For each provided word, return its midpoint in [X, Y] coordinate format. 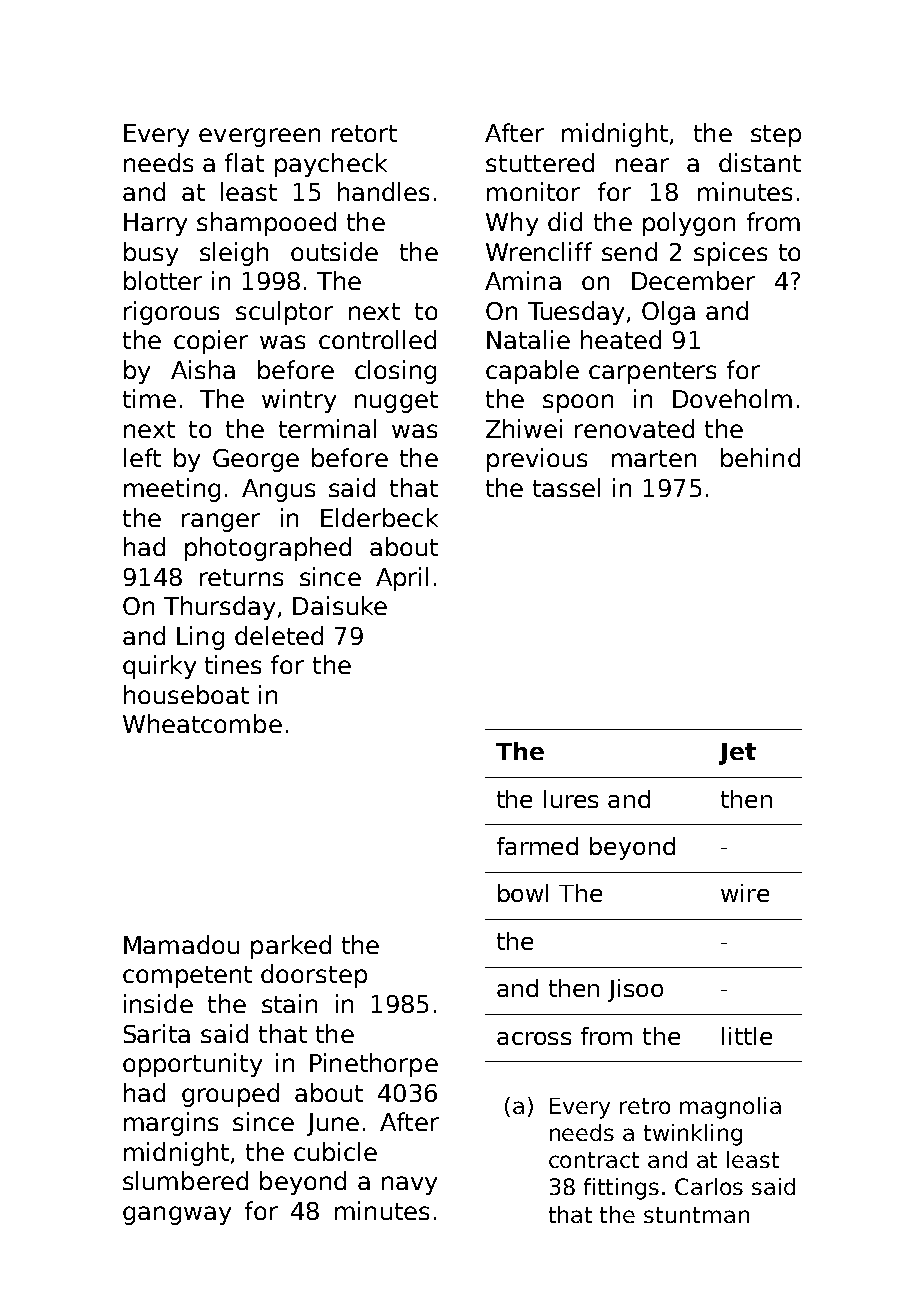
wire [745, 893]
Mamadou [181, 944]
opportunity [192, 1065]
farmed [537, 846]
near [642, 165]
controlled [377, 339]
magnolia [730, 1108]
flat [244, 162]
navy [409, 1185]
